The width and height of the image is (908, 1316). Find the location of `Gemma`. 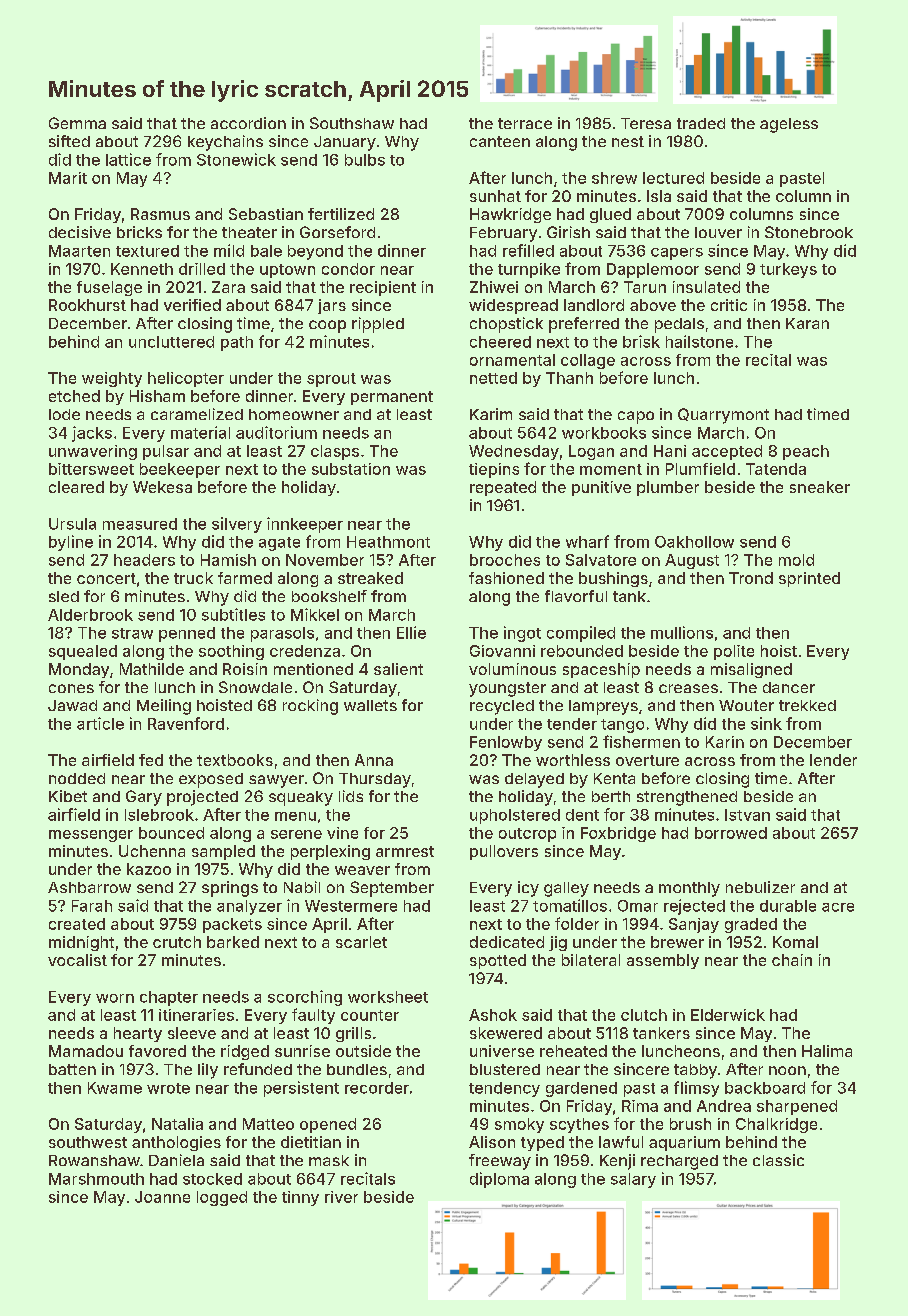

Gemma is located at coordinates (77, 123).
